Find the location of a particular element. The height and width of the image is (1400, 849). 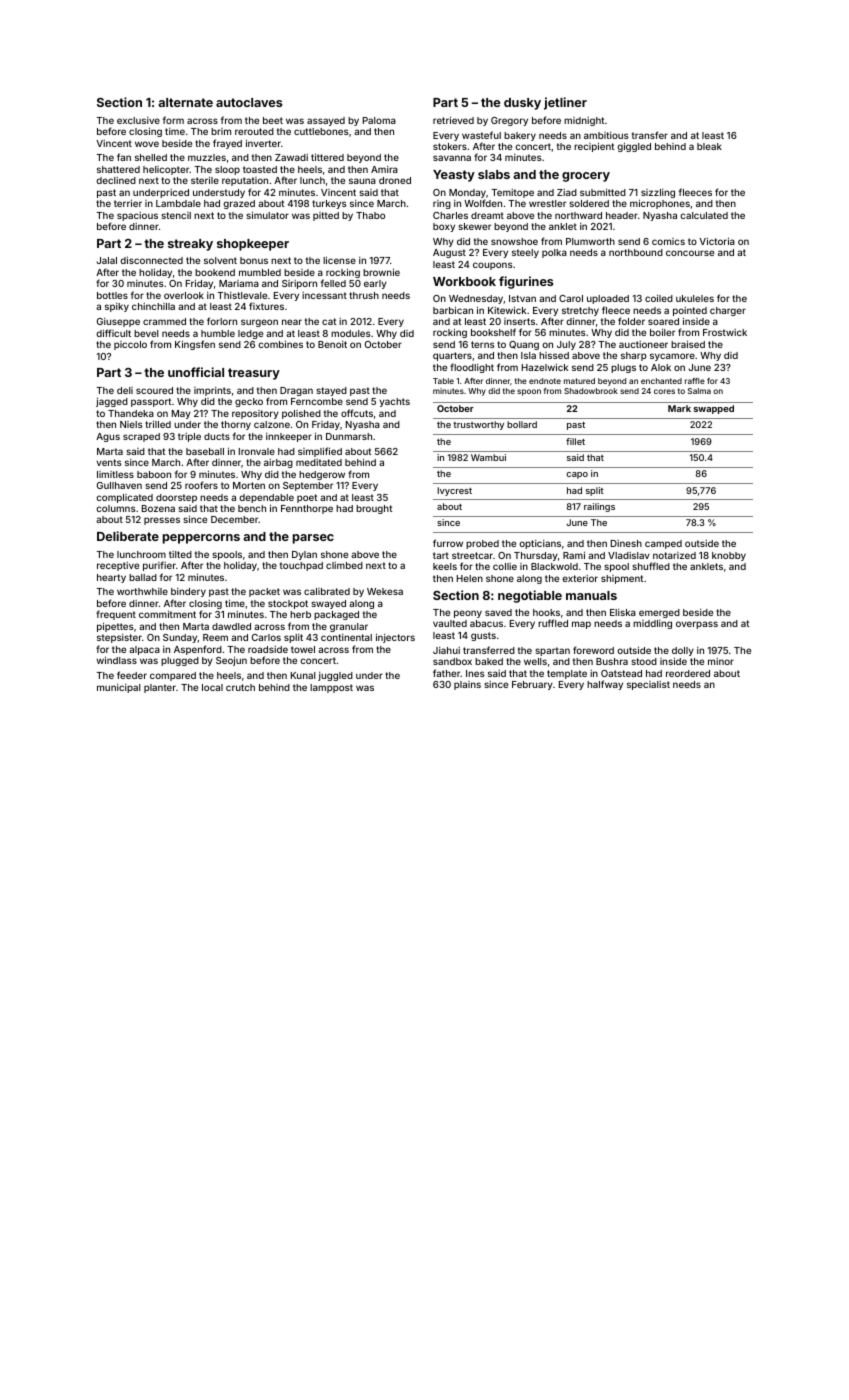

municipal is located at coordinates (119, 688).
